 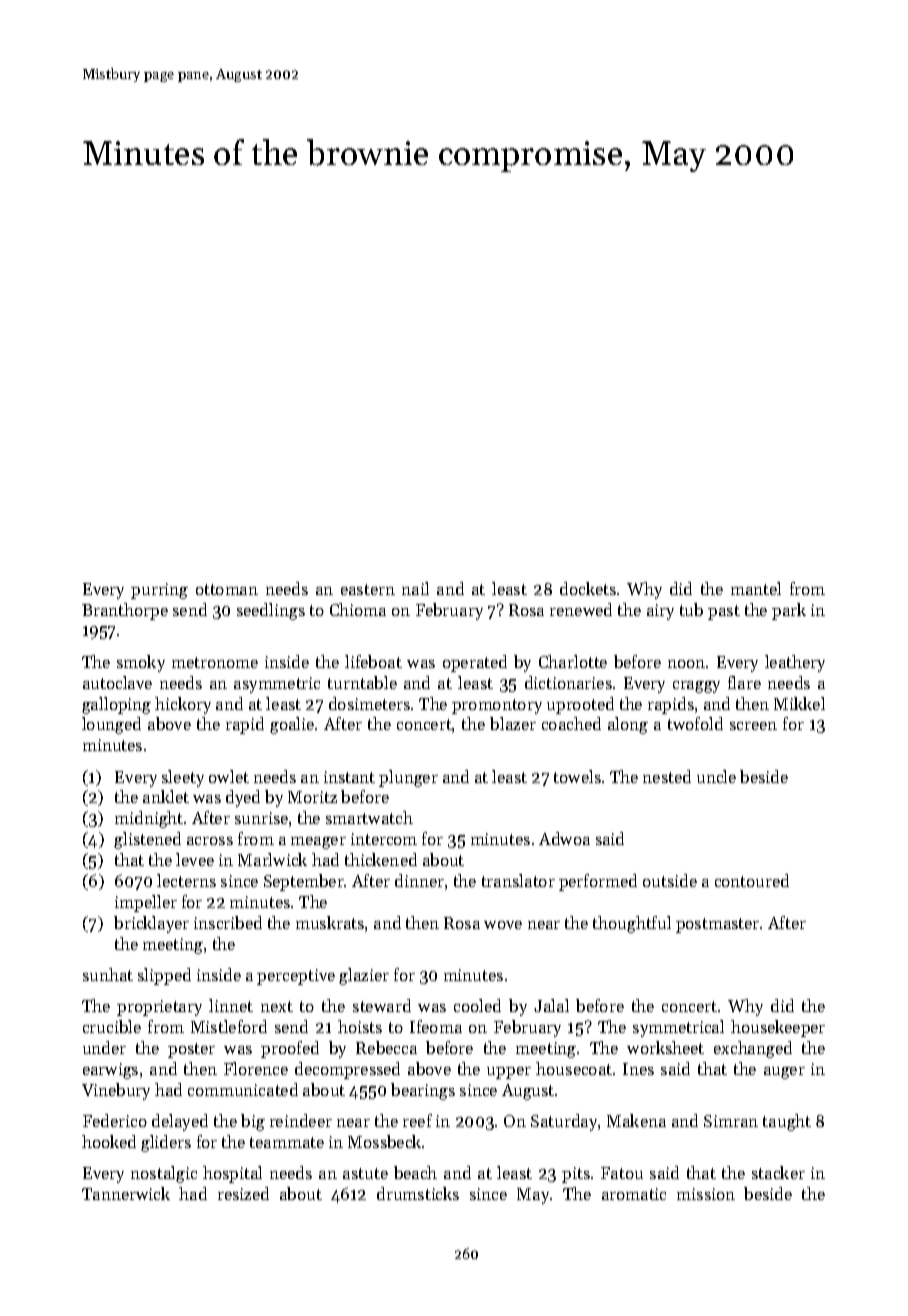 What do you see at coordinates (125, 611) in the screenshot?
I see `Branthorpe` at bounding box center [125, 611].
